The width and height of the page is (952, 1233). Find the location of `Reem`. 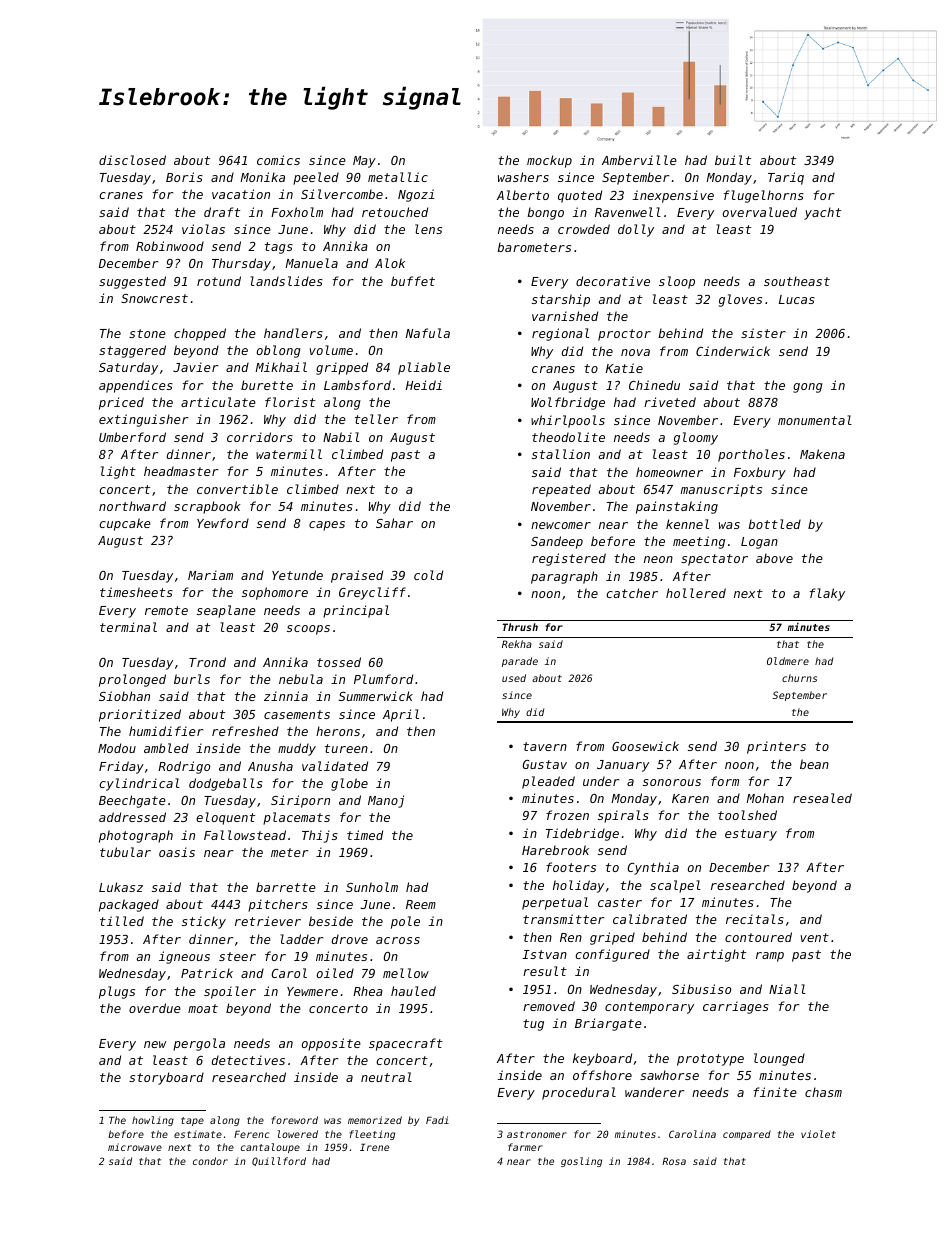

Reem is located at coordinates (421, 904).
